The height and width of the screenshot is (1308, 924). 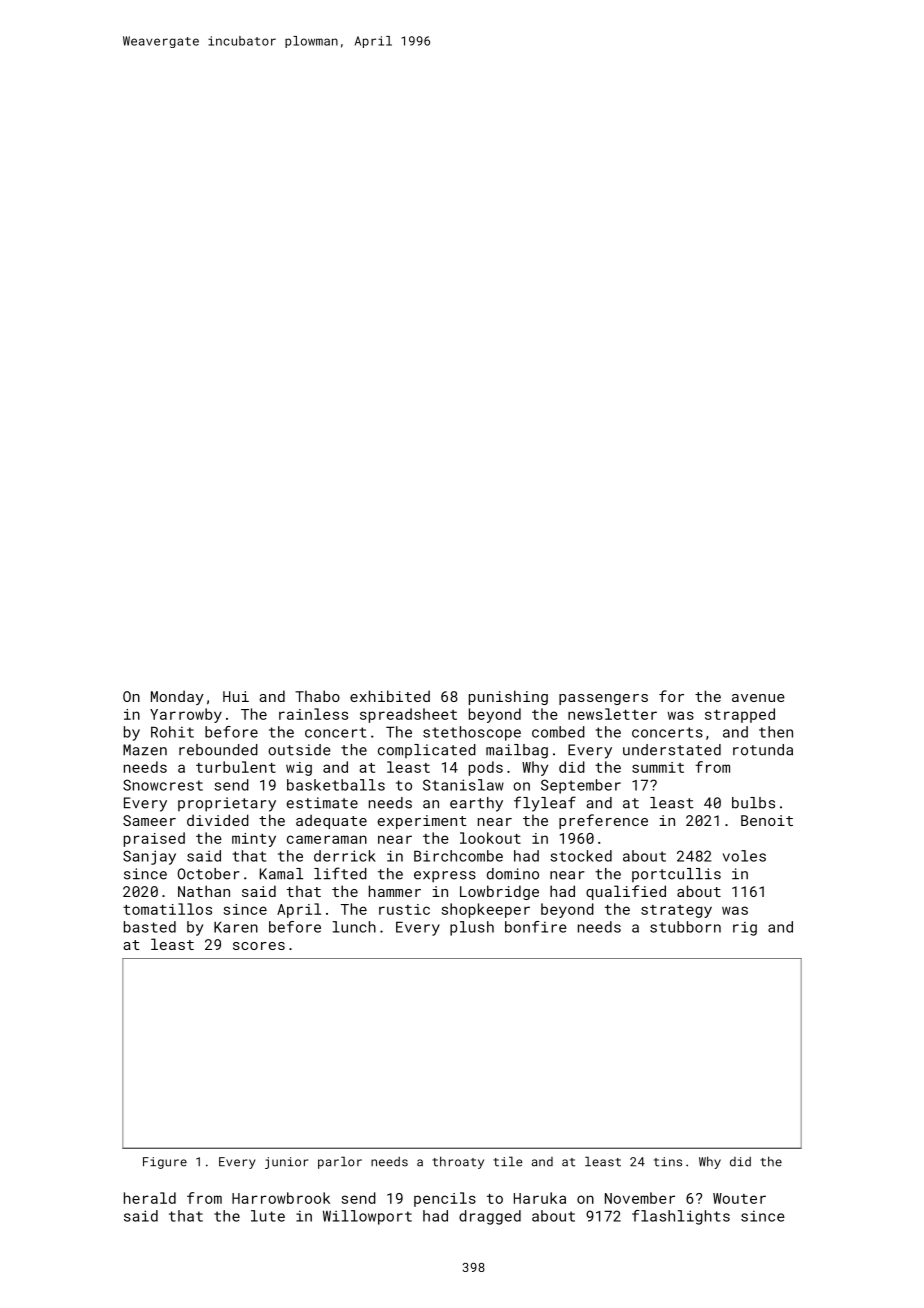 I want to click on Thabo, so click(x=317, y=696).
